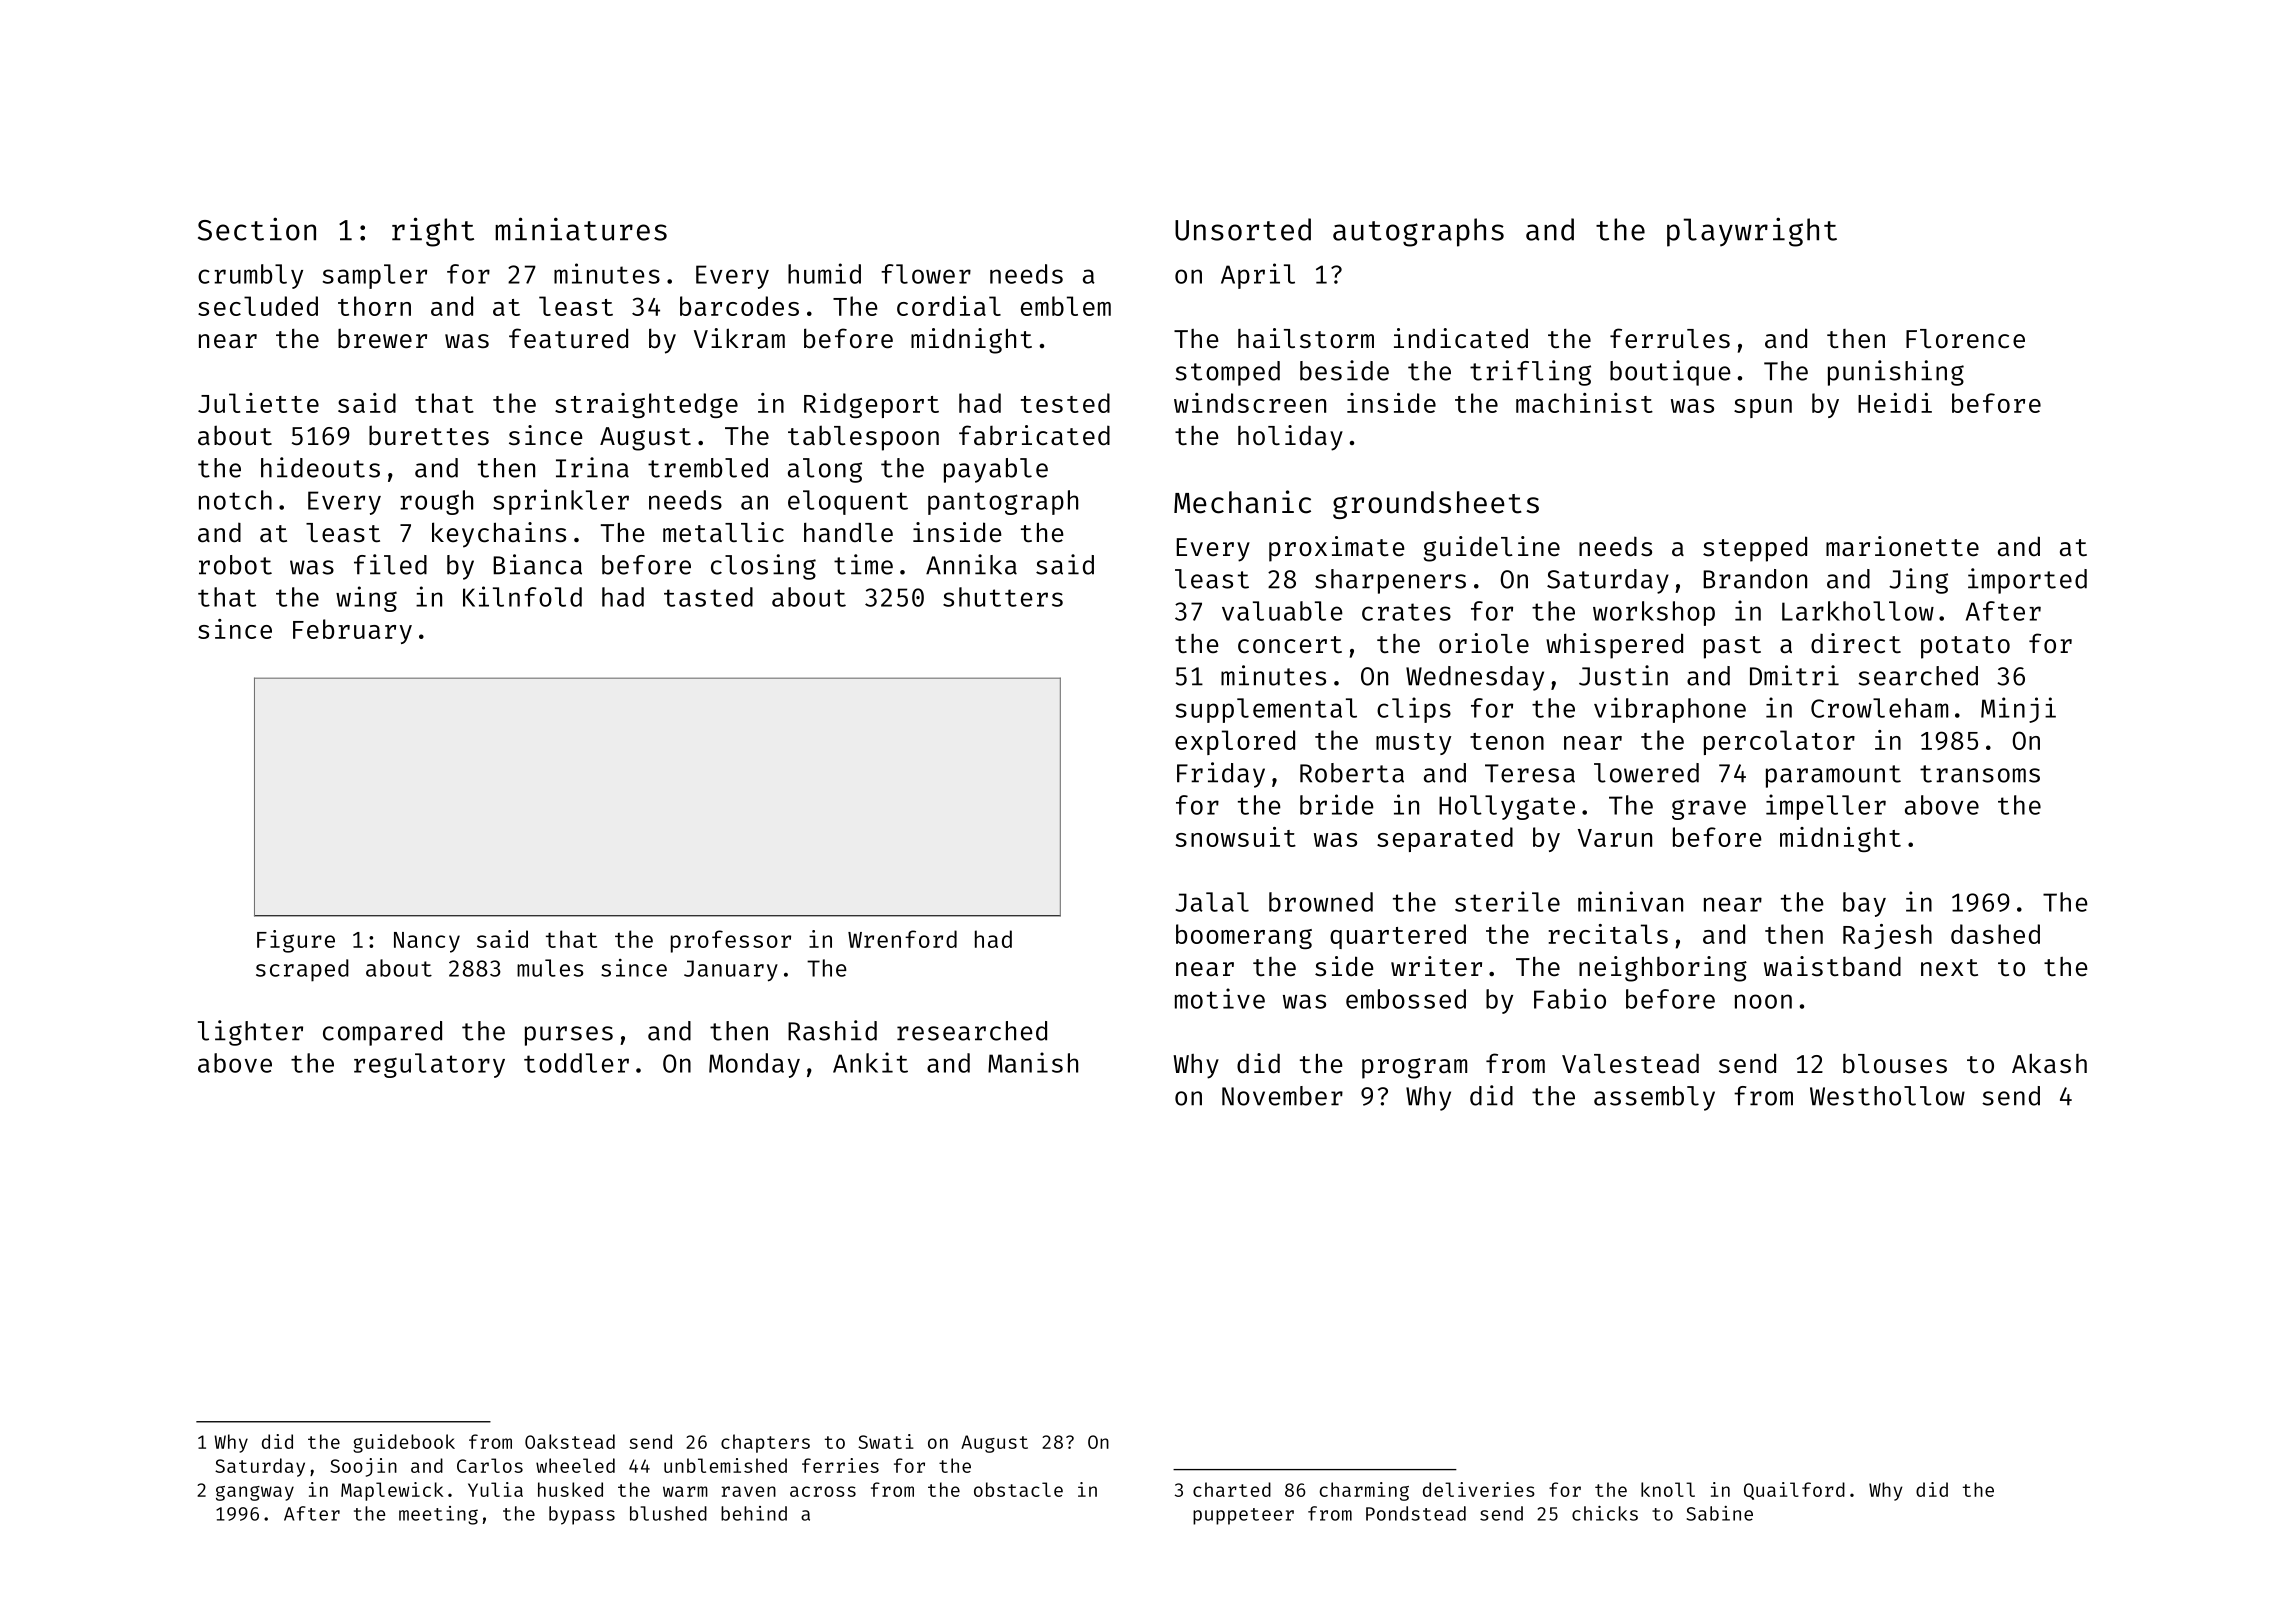 This screenshot has width=2292, height=1620. What do you see at coordinates (258, 306) in the screenshot?
I see `secluded` at bounding box center [258, 306].
